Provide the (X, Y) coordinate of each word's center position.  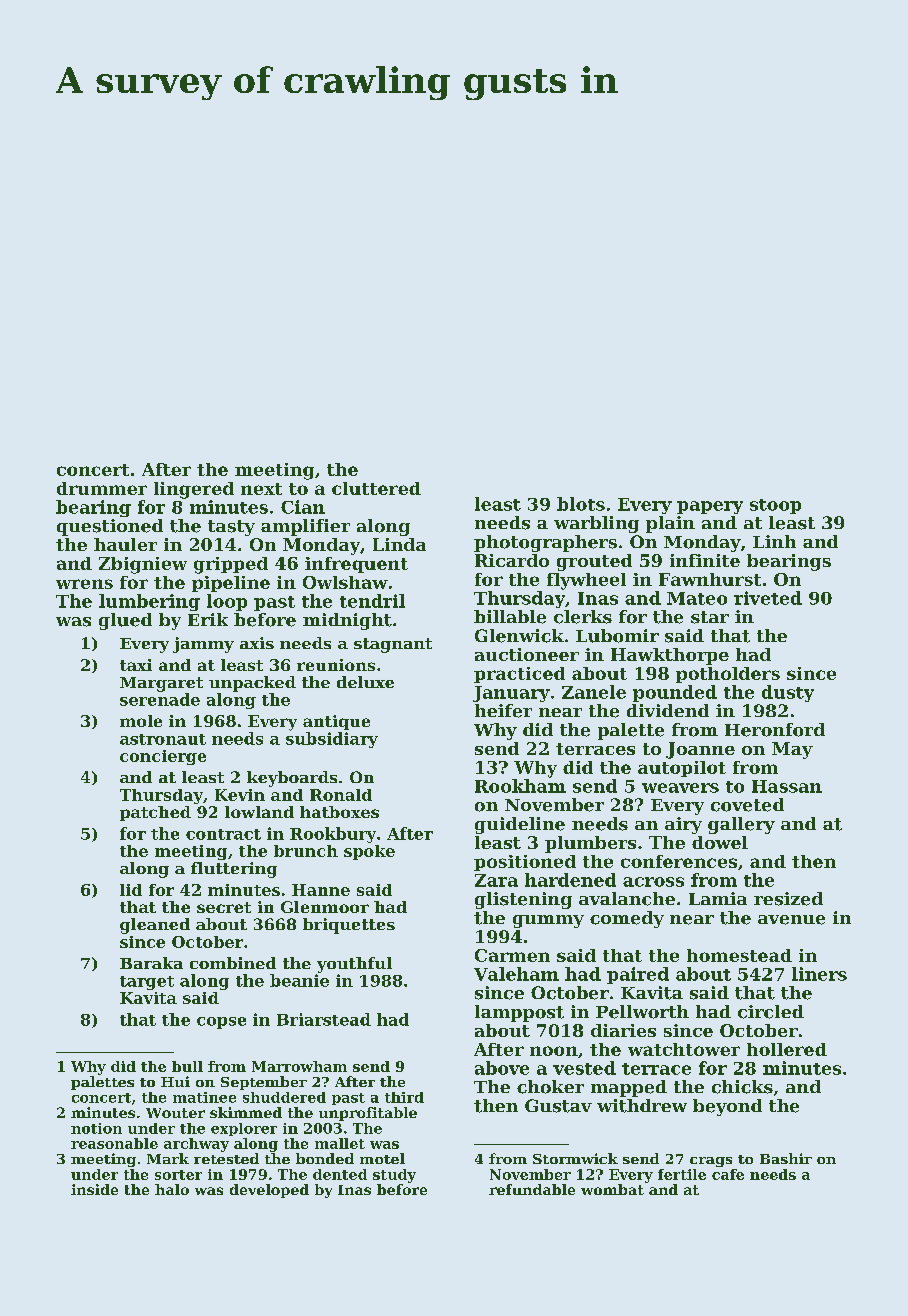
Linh (774, 541)
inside (94, 1189)
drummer (102, 488)
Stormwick (575, 1158)
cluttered (376, 488)
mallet (340, 1143)
